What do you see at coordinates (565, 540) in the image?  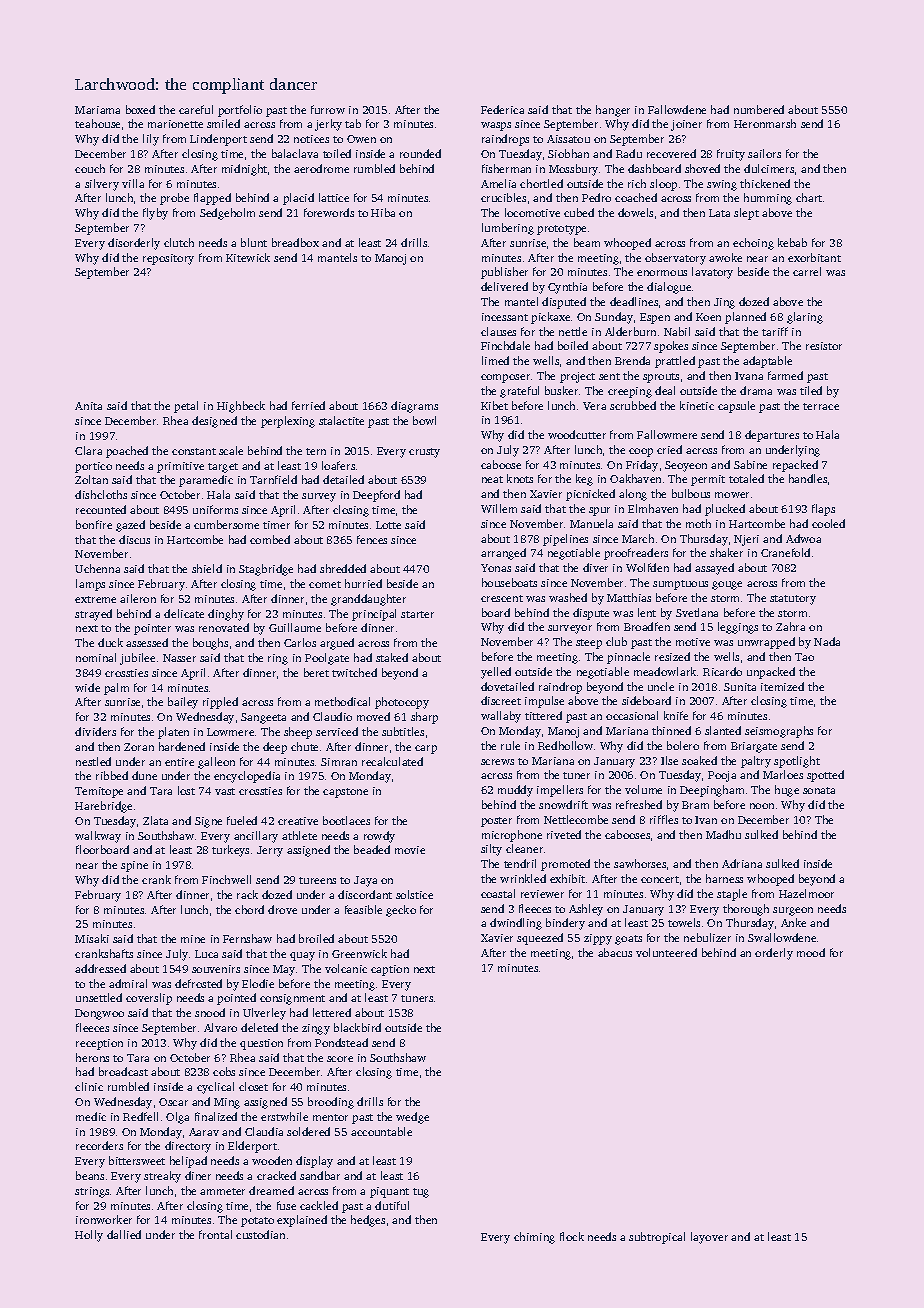 I see `pipelines` at bounding box center [565, 540].
